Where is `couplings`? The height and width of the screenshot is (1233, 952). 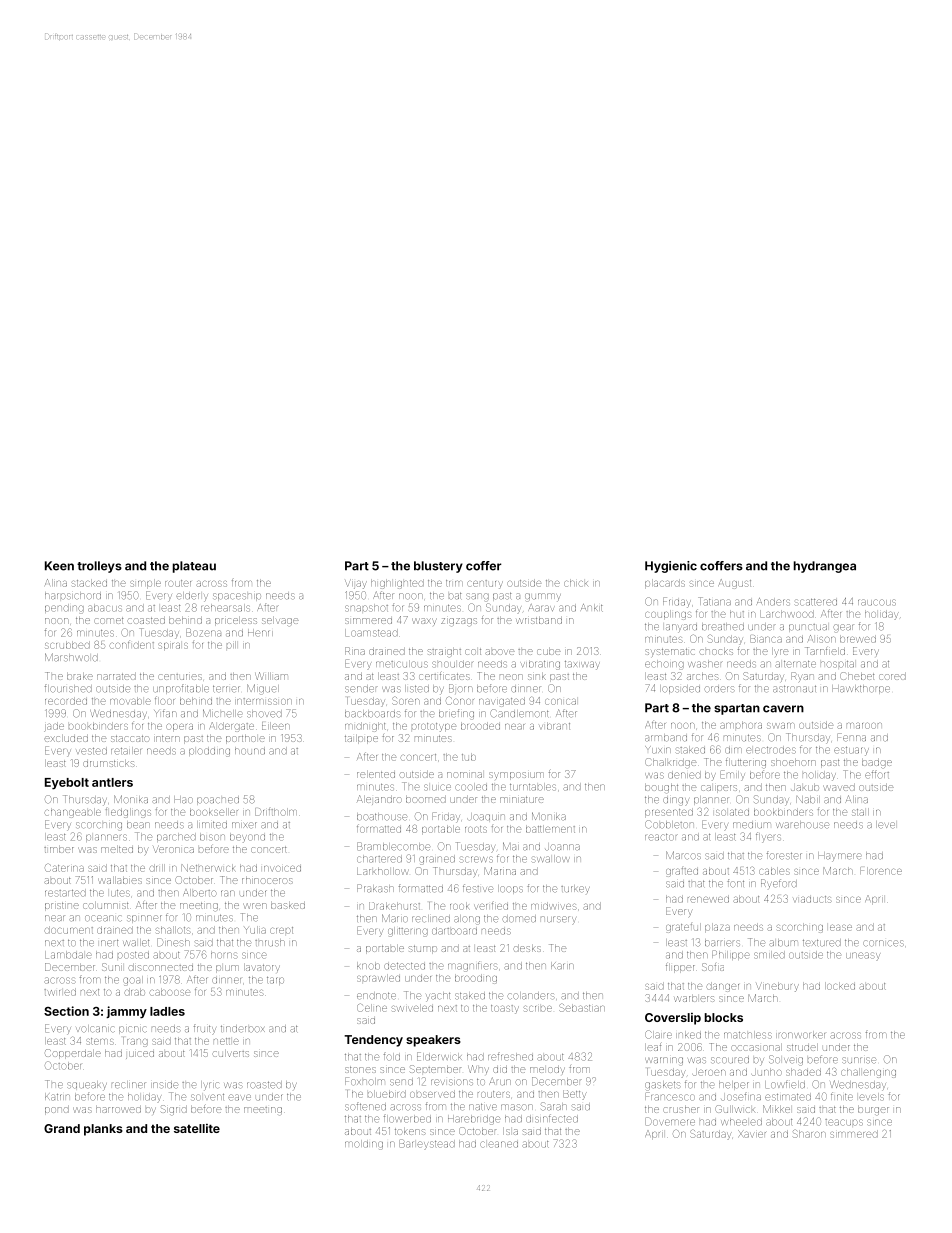 couplings is located at coordinates (668, 615).
